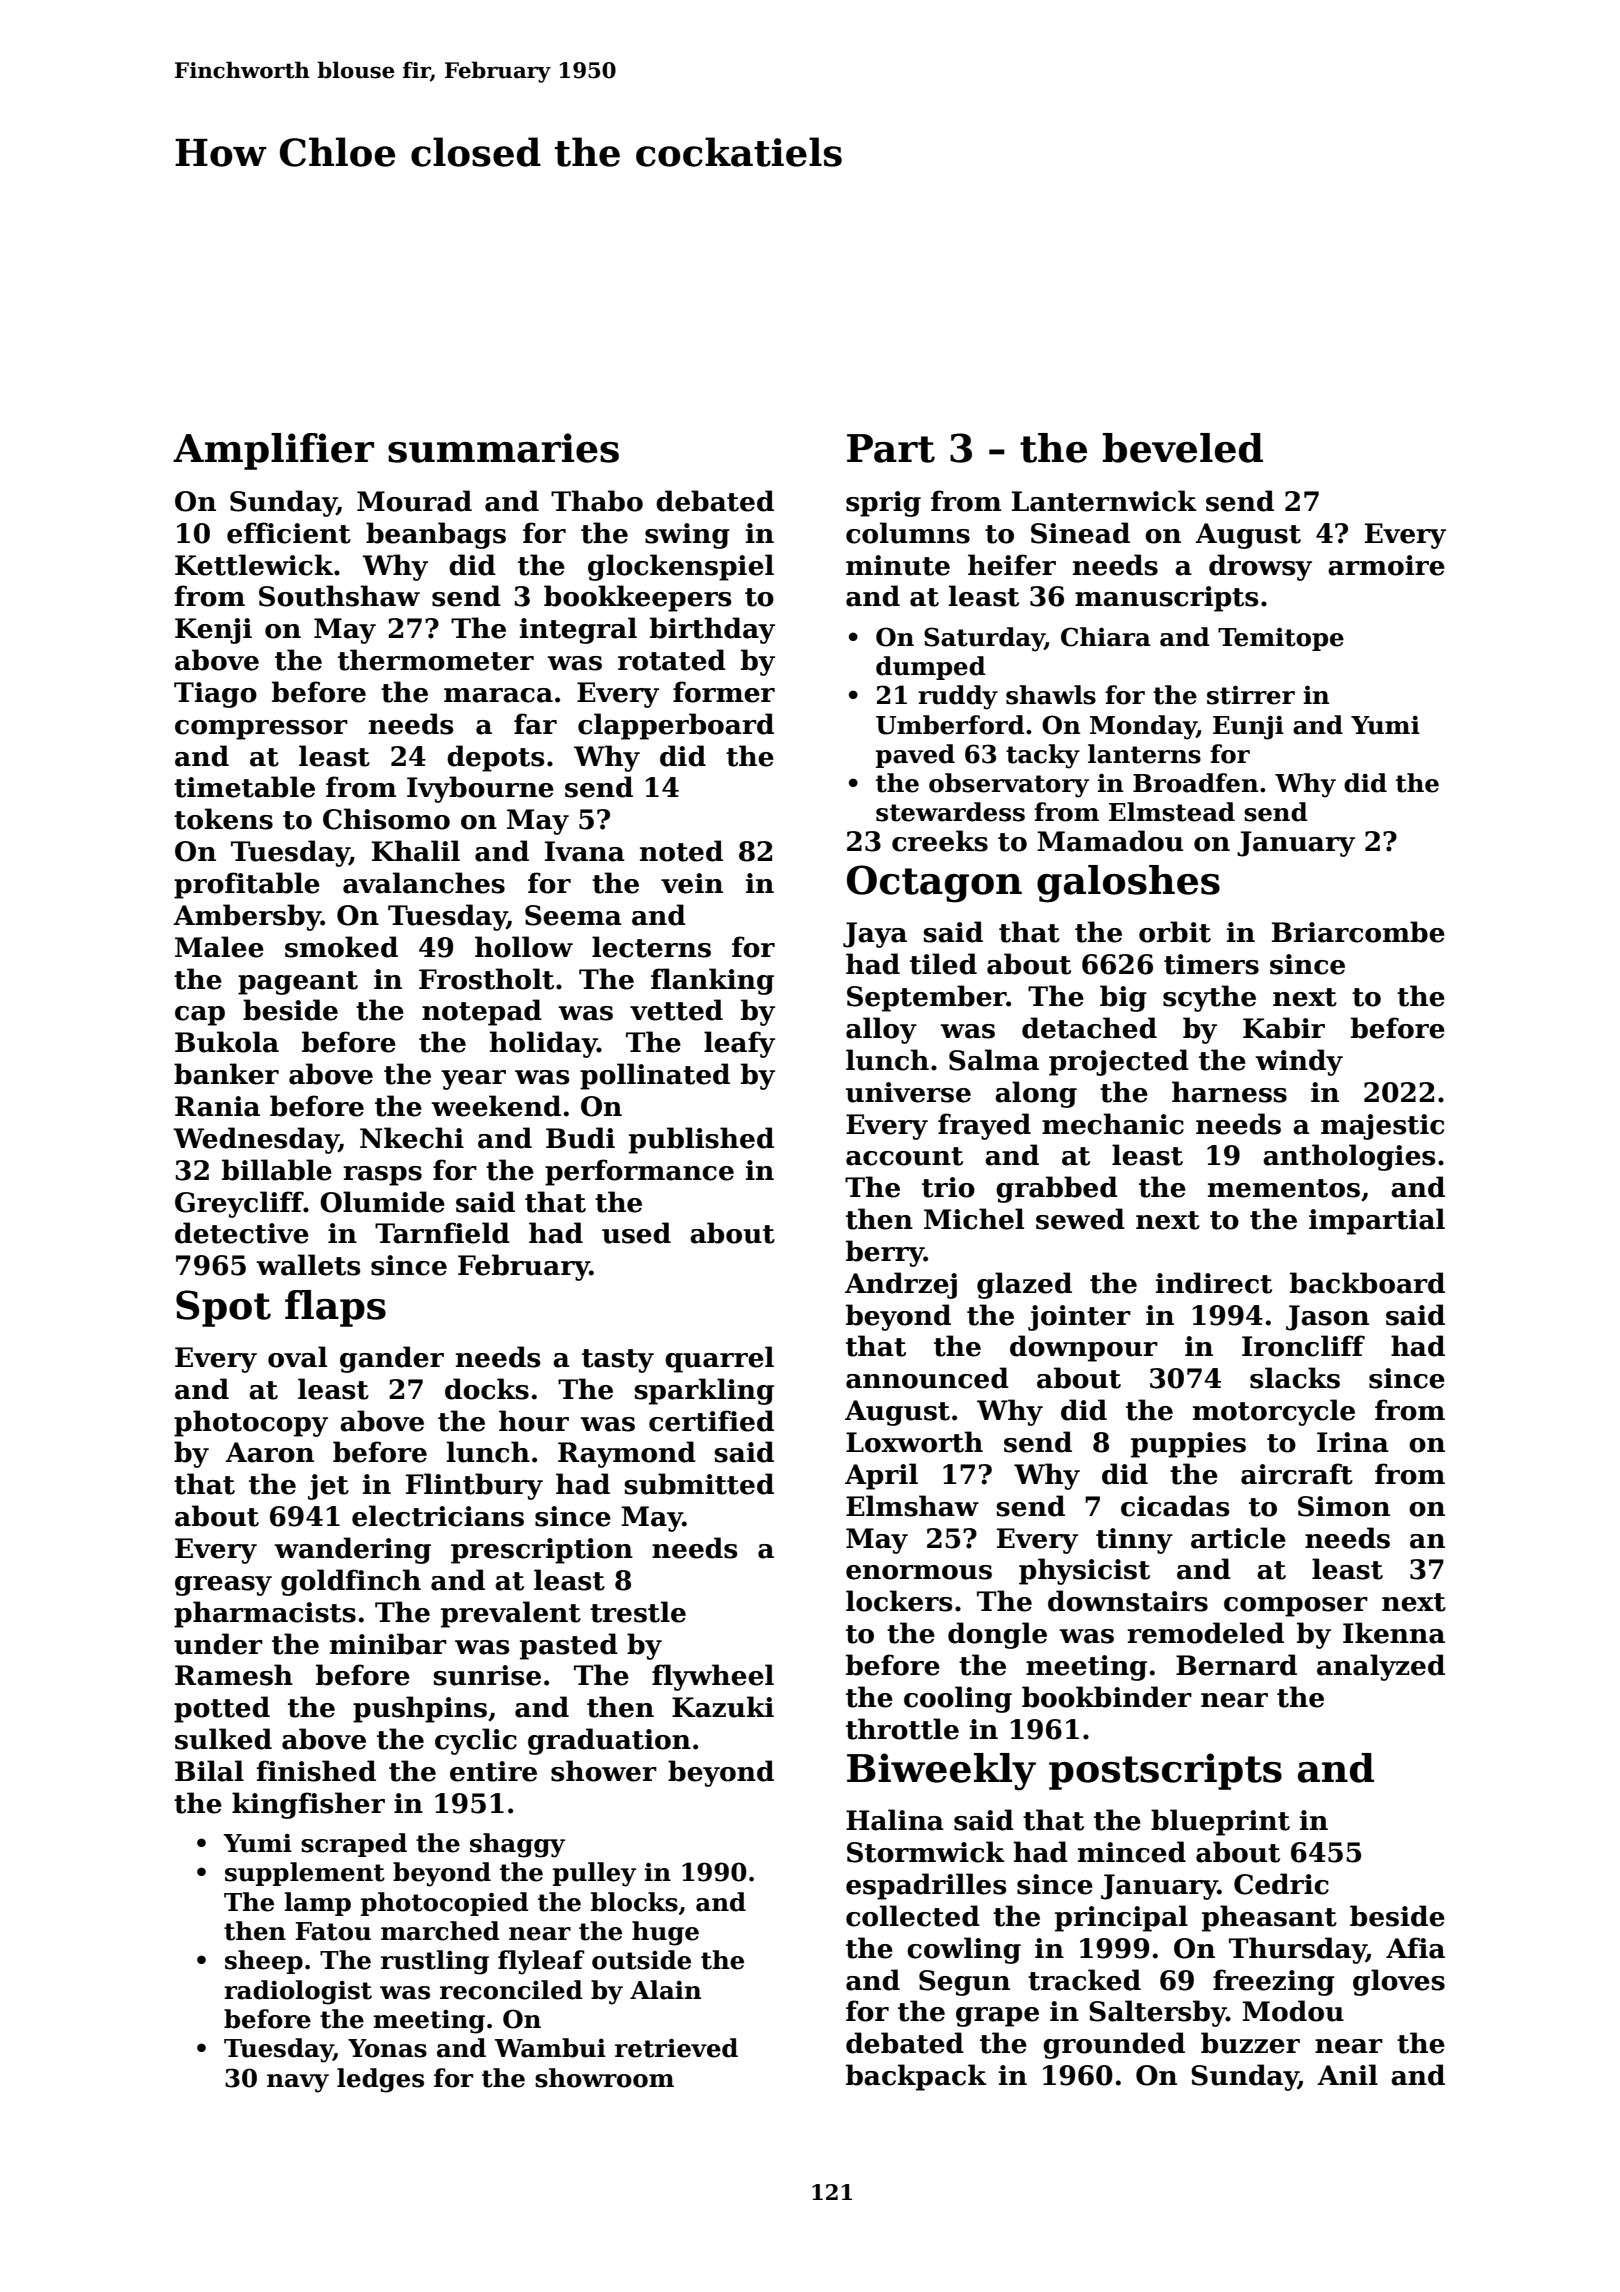 The width and height of the image is (1620, 2292). I want to click on prescription, so click(542, 1551).
